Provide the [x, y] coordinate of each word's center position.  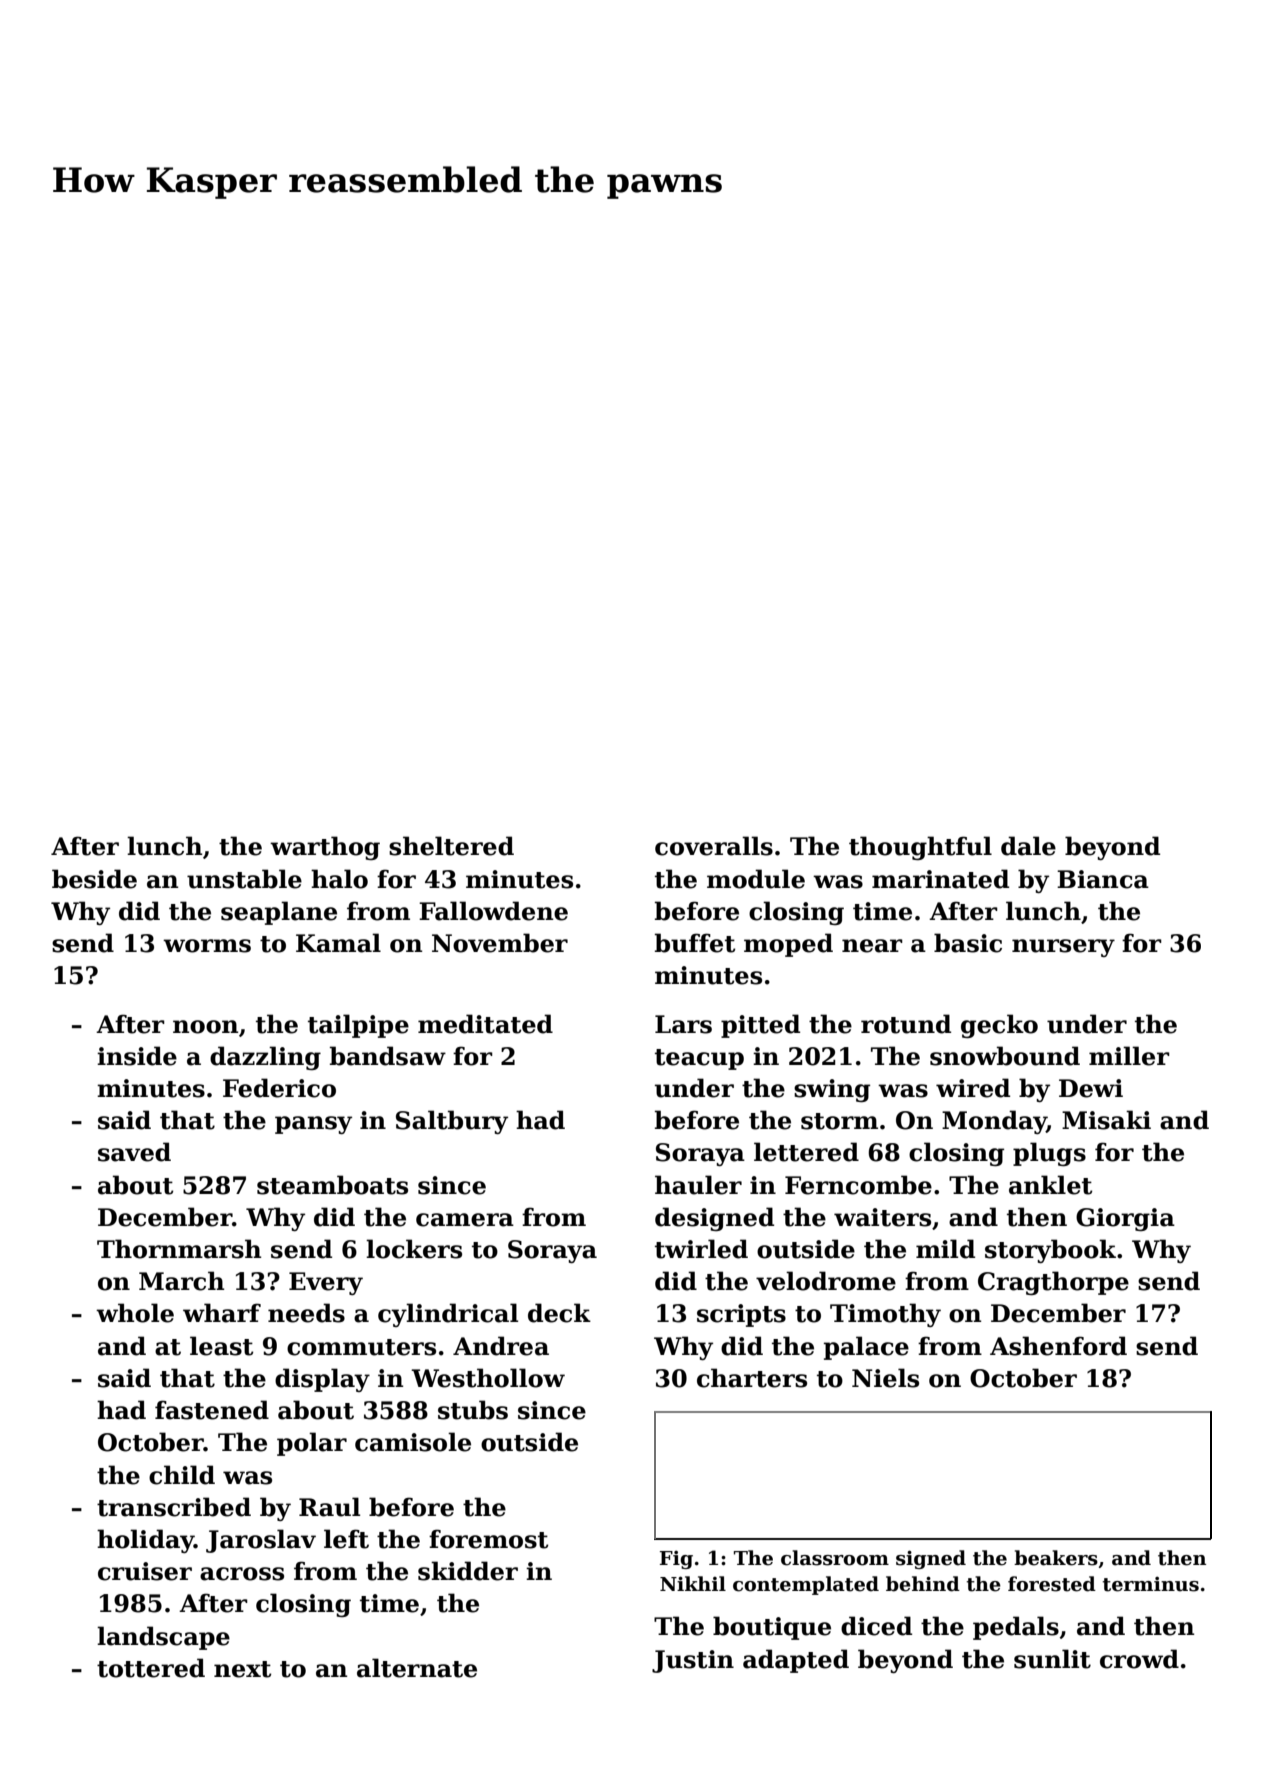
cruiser [145, 1571]
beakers [1056, 1558]
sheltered [451, 846]
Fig [676, 1560]
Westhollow [488, 1378]
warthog [325, 848]
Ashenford [1058, 1346]
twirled [701, 1249]
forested [1052, 1584]
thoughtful [920, 848]
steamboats [332, 1185]
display [322, 1380]
